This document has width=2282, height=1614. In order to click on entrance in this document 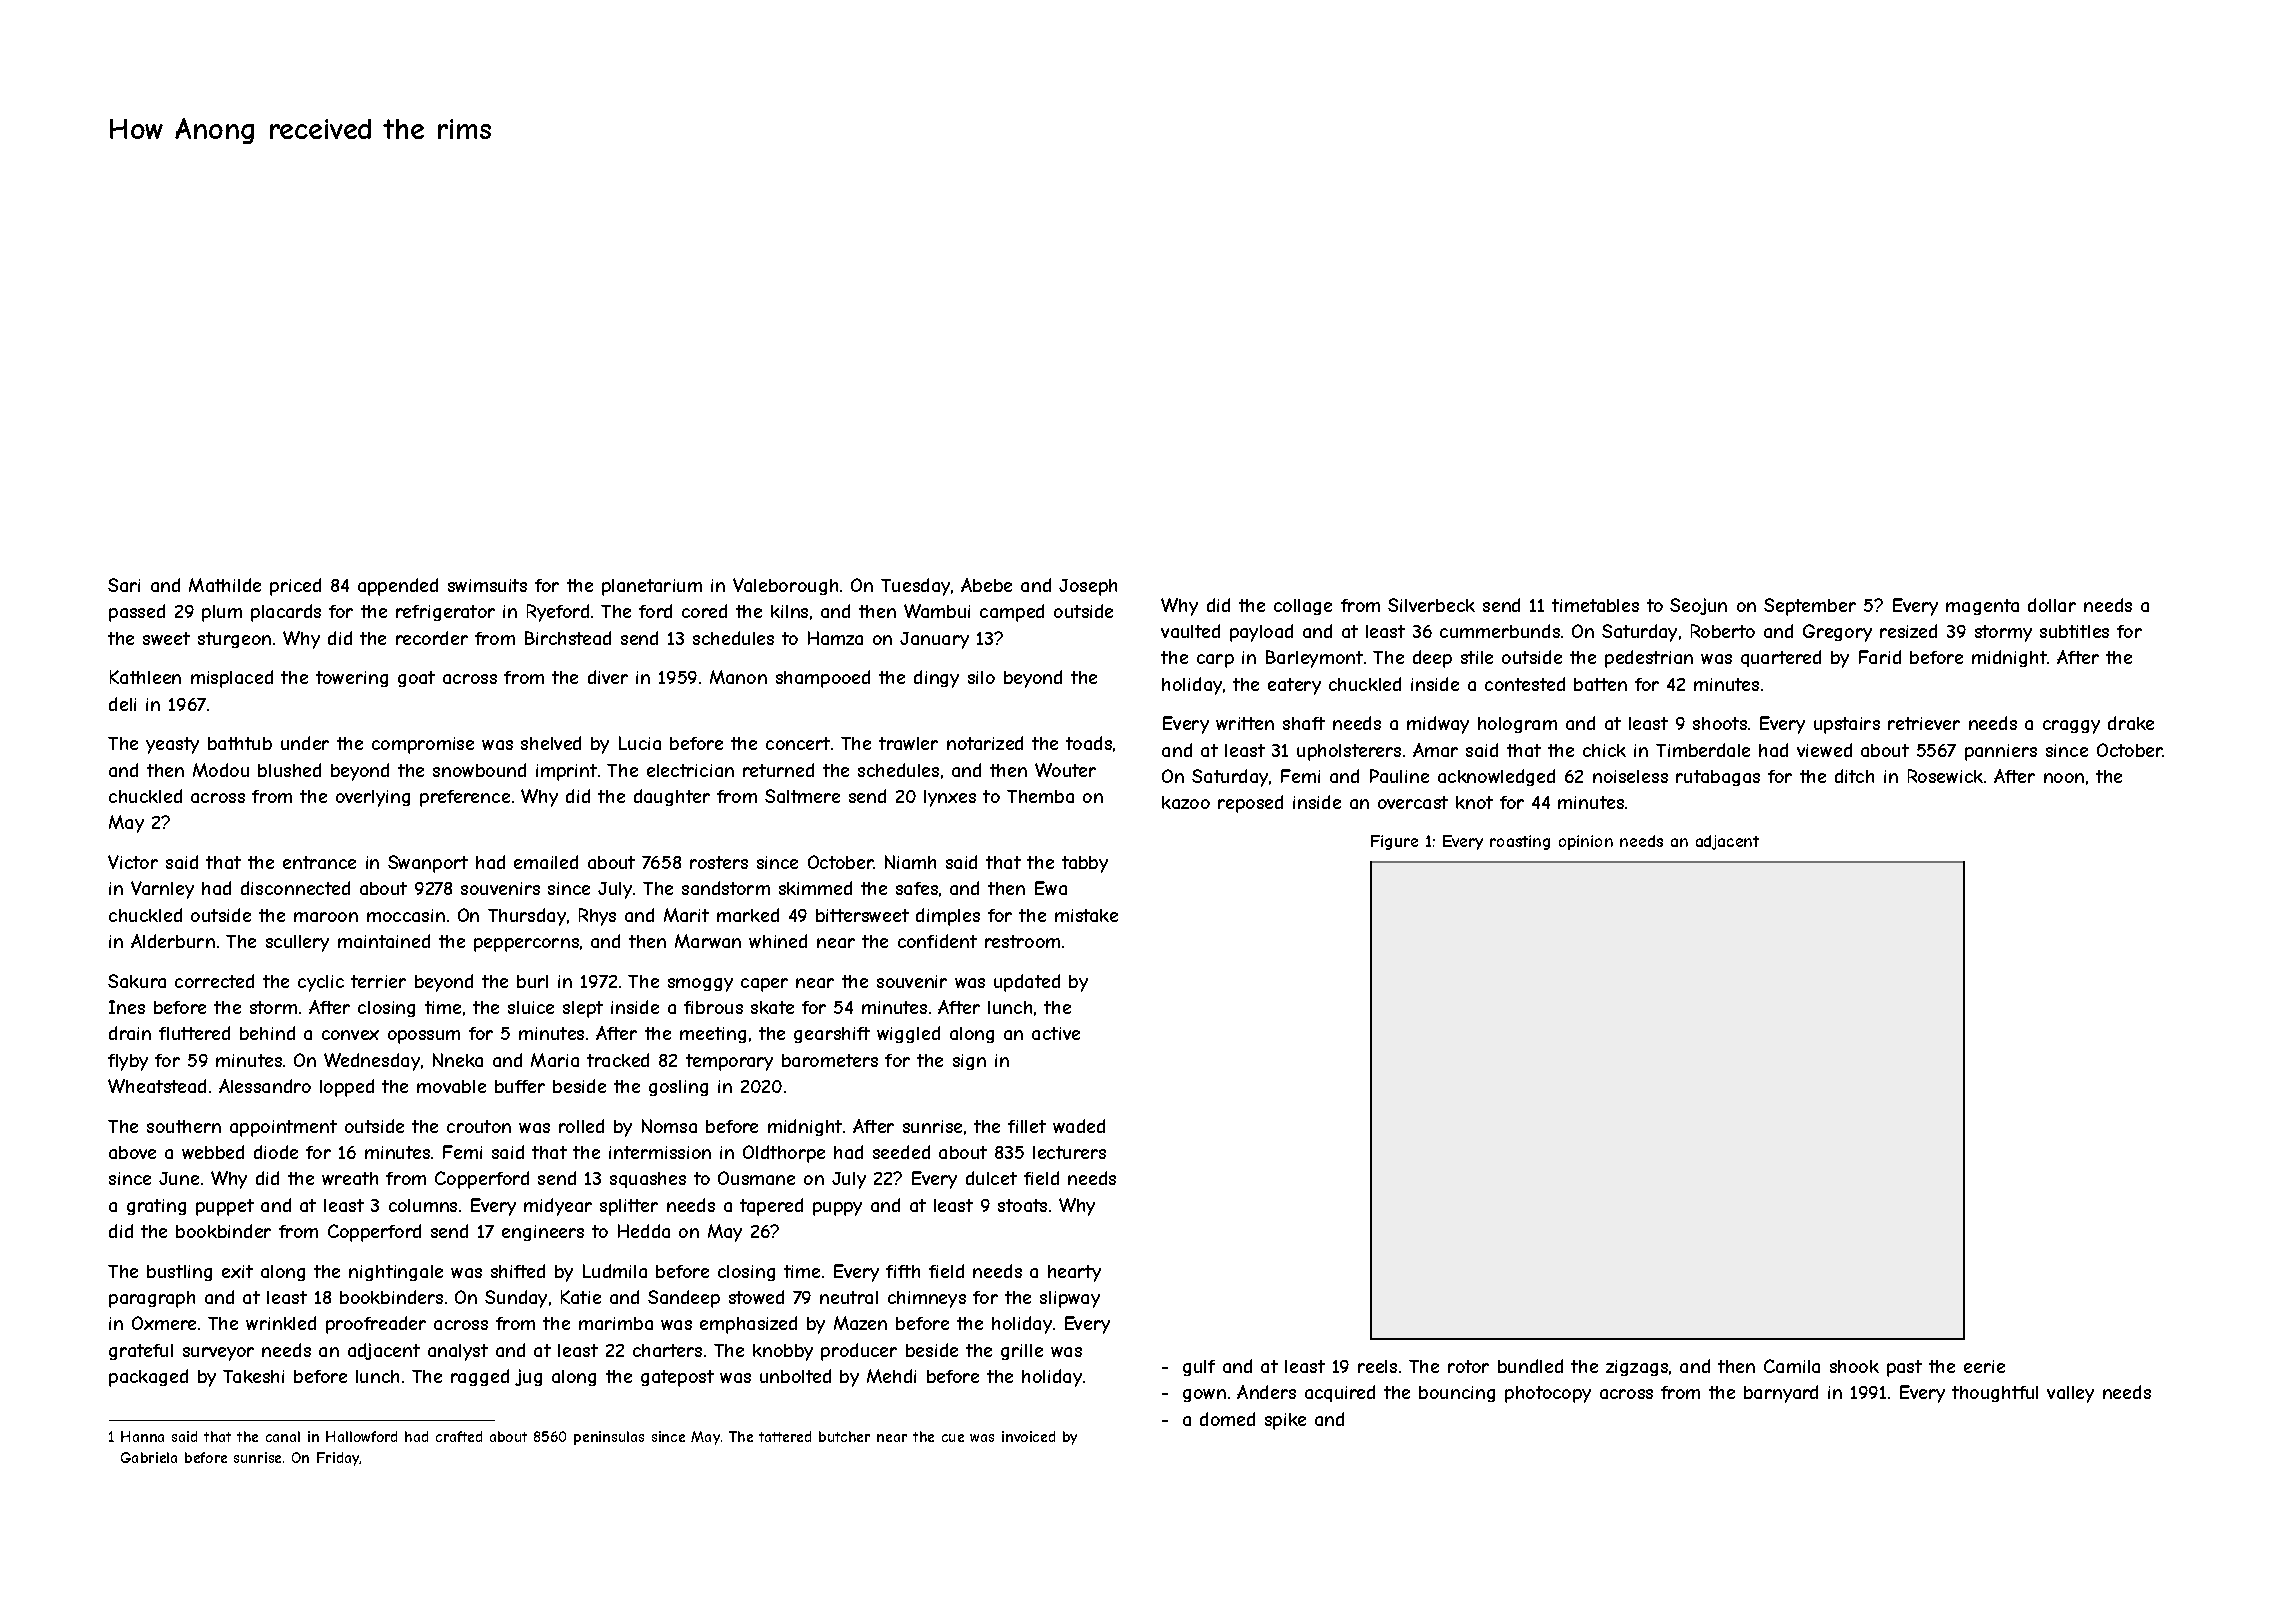, I will do `click(319, 862)`.
